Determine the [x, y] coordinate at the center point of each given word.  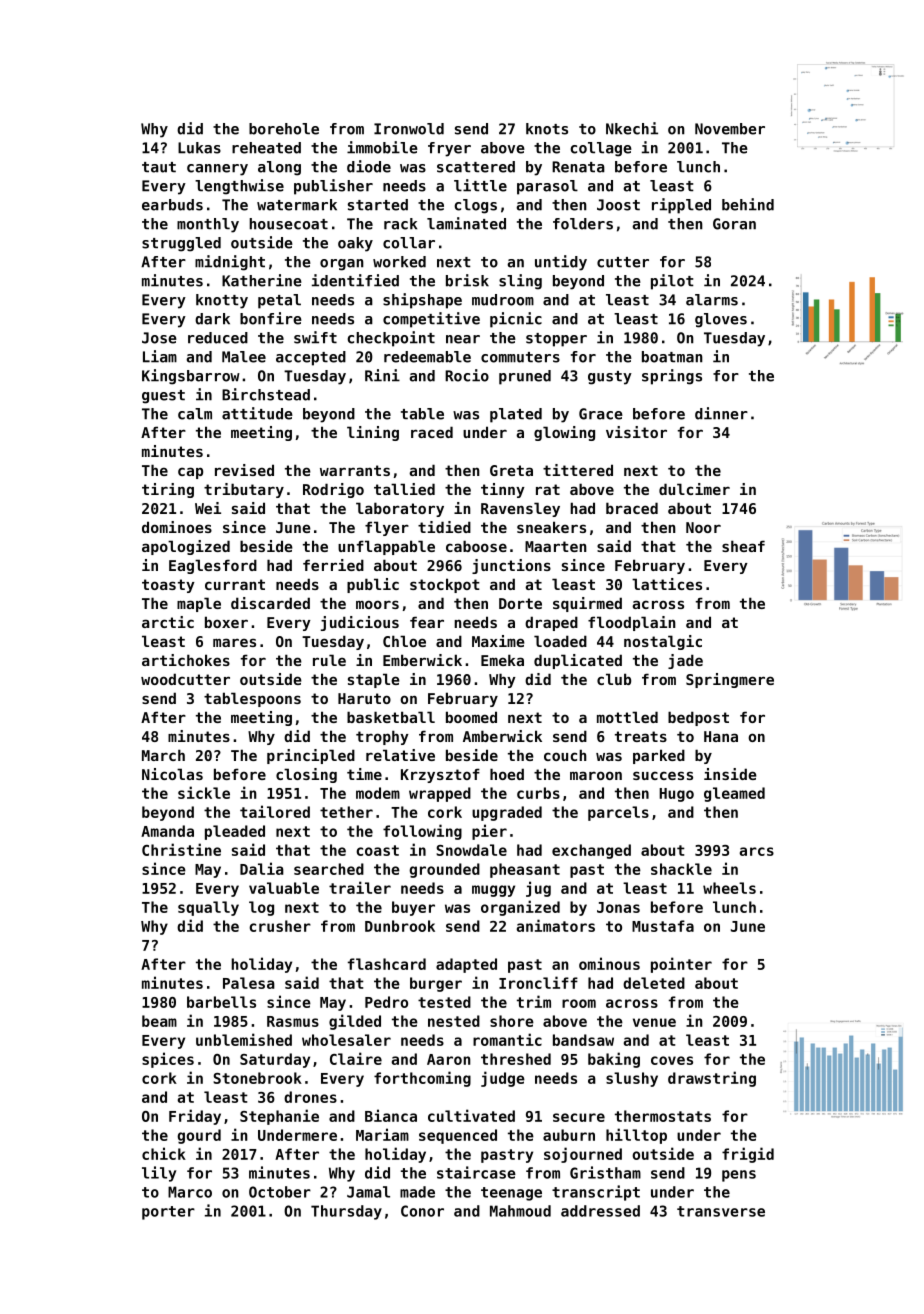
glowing [564, 433]
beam [159, 1021]
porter [168, 1213]
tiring [168, 490]
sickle [204, 792]
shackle [681, 869]
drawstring [712, 1079]
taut [159, 167]
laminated [466, 223]
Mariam [382, 1134]
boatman [672, 357]
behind [748, 204]
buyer [413, 908]
